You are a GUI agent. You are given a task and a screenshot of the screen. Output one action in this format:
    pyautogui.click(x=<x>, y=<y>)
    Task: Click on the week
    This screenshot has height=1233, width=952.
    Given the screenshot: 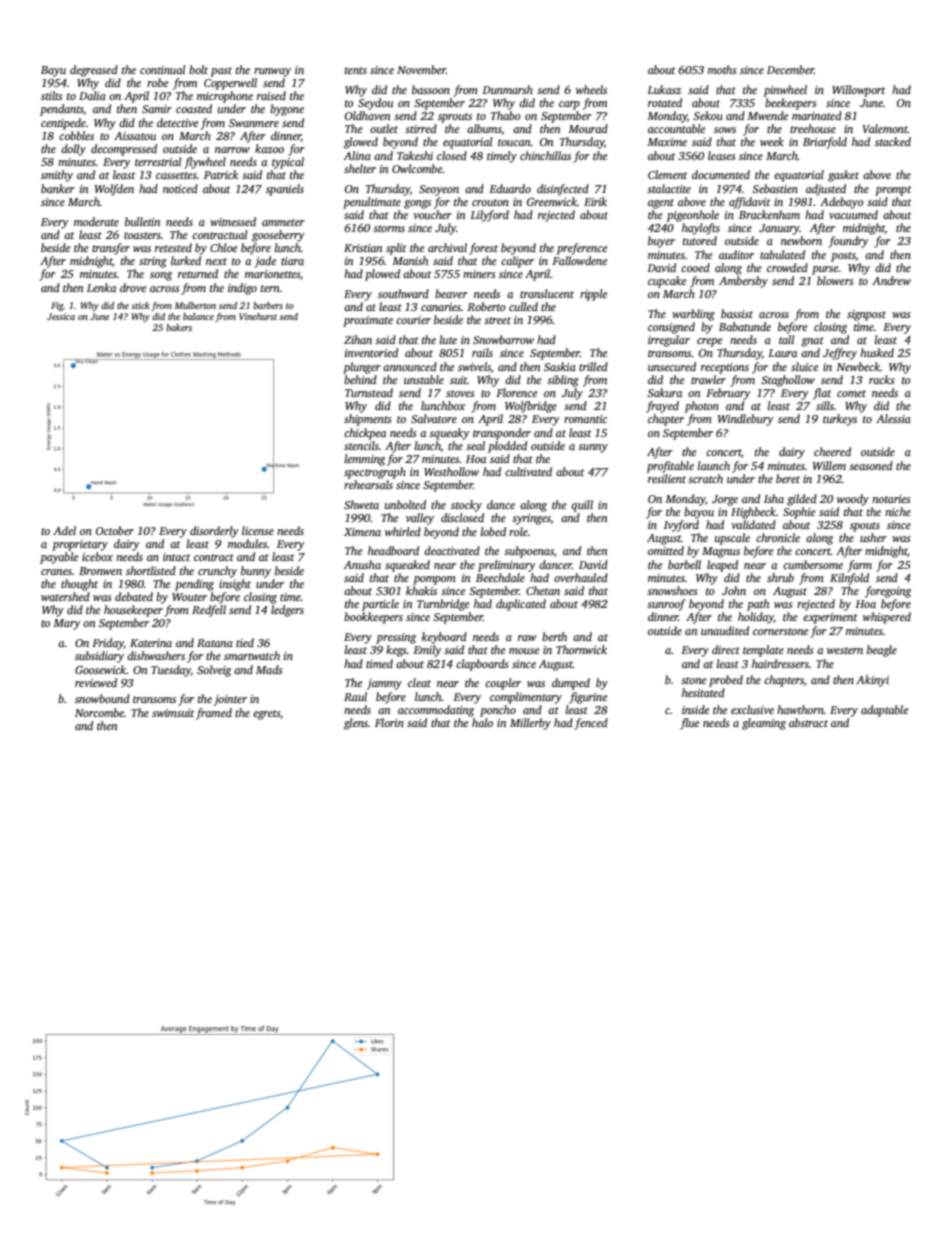 What is the action you would take?
    pyautogui.click(x=772, y=141)
